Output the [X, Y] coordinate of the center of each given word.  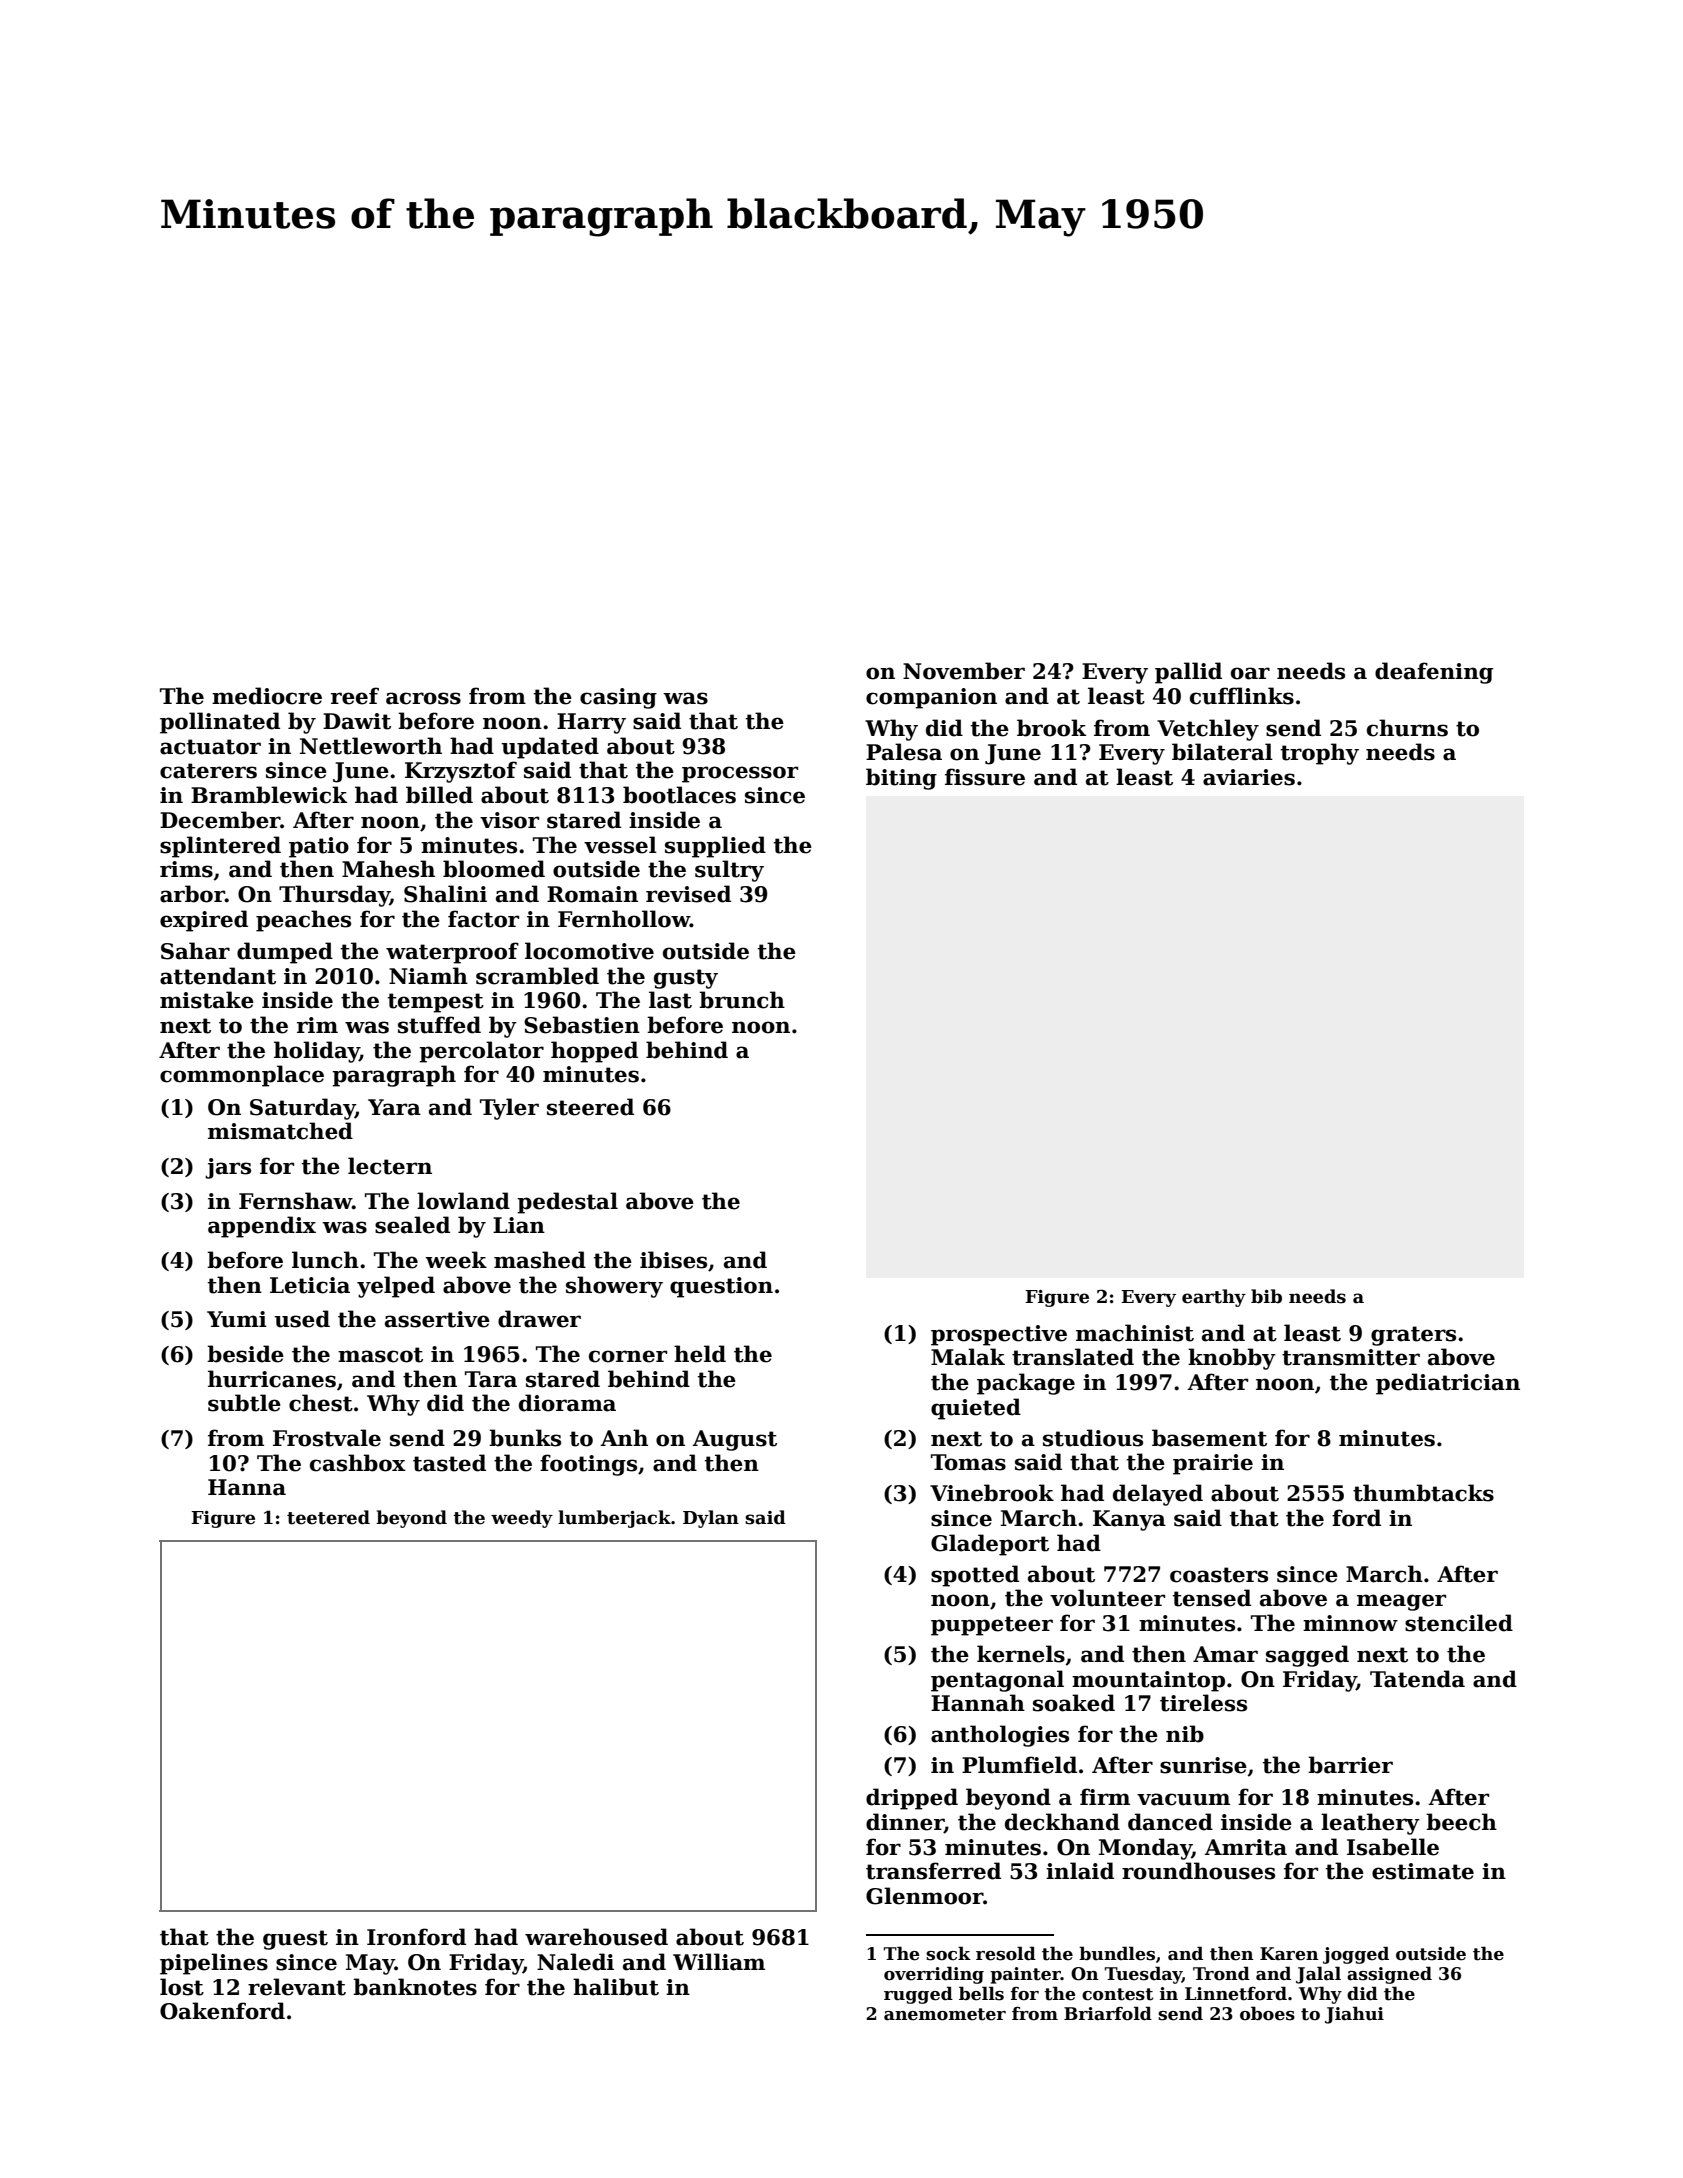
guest [295, 1940]
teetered [328, 1517]
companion [931, 698]
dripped [912, 1799]
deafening [1434, 673]
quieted [976, 1409]
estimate [1423, 1871]
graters [1413, 1336]
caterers [208, 771]
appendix [262, 1227]
